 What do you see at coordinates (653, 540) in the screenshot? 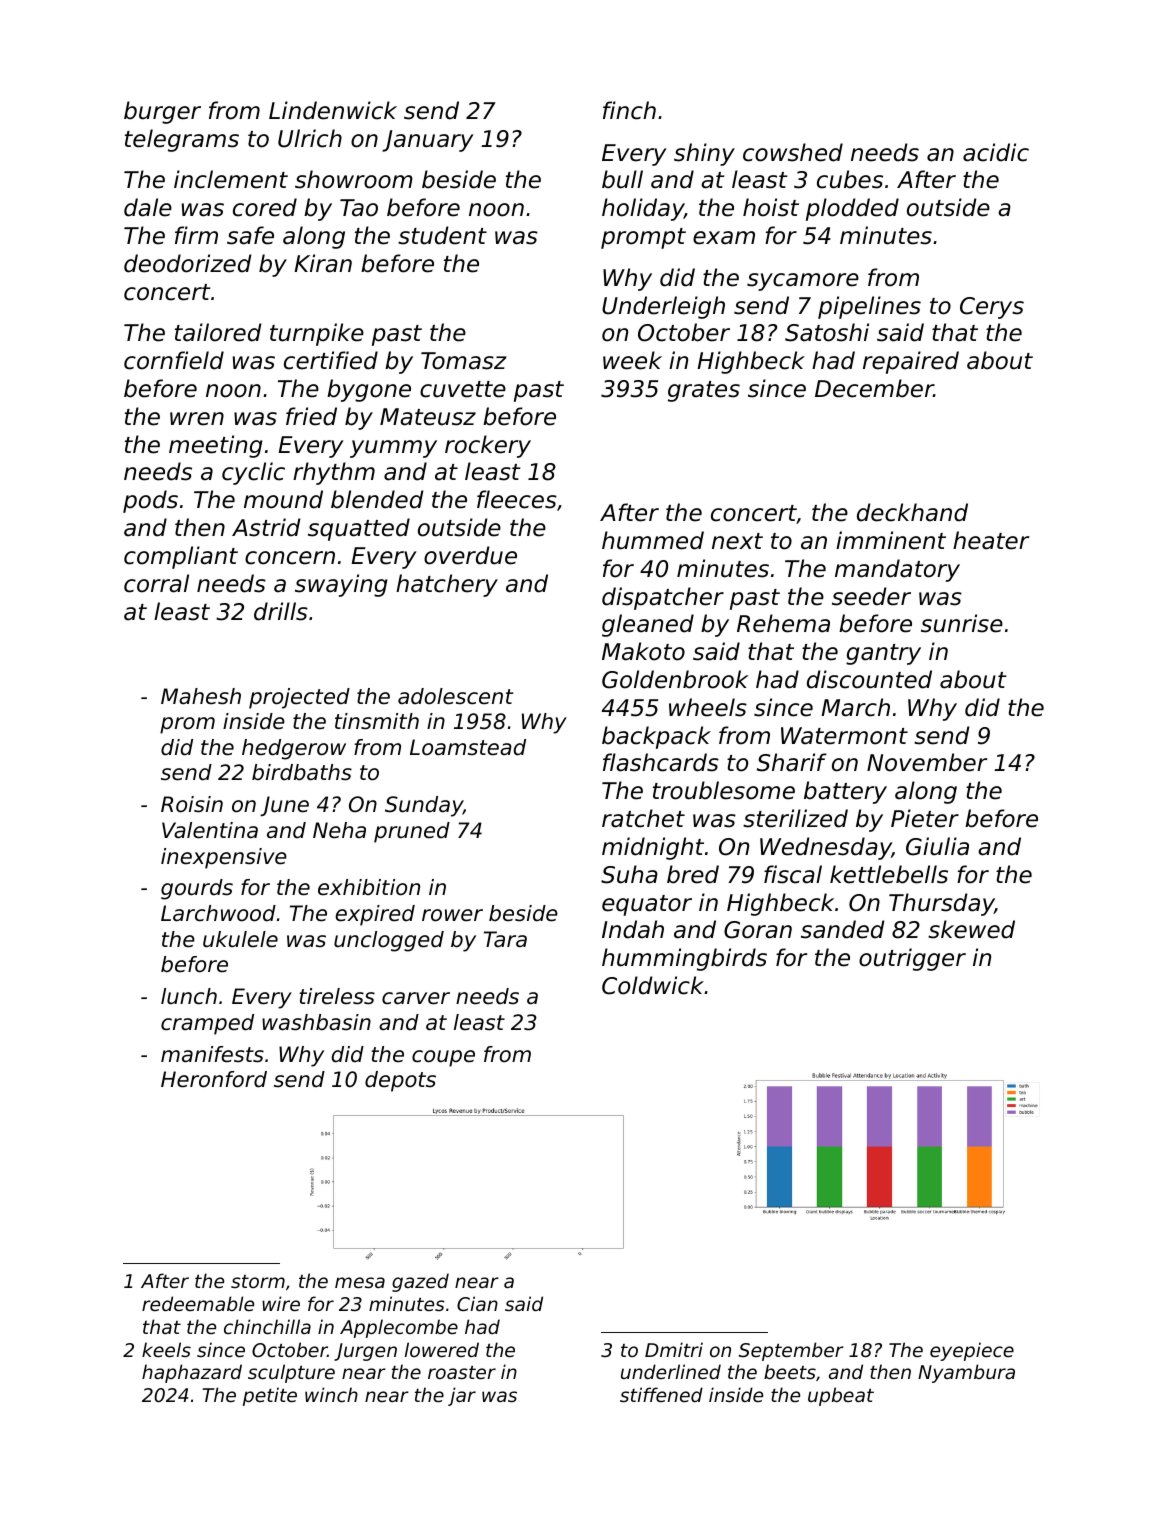
I see `hummed` at bounding box center [653, 540].
